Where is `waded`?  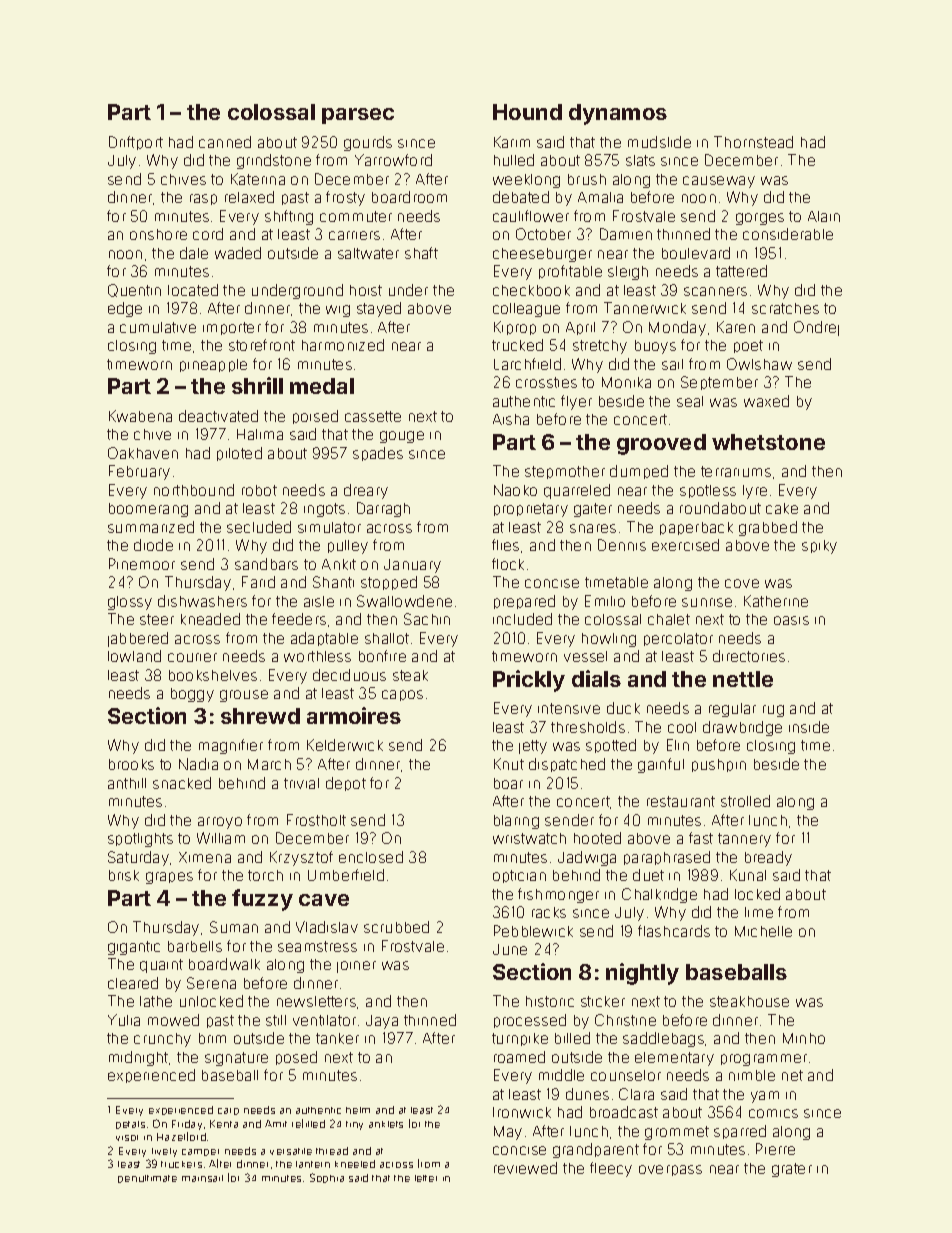
waded is located at coordinates (238, 253).
